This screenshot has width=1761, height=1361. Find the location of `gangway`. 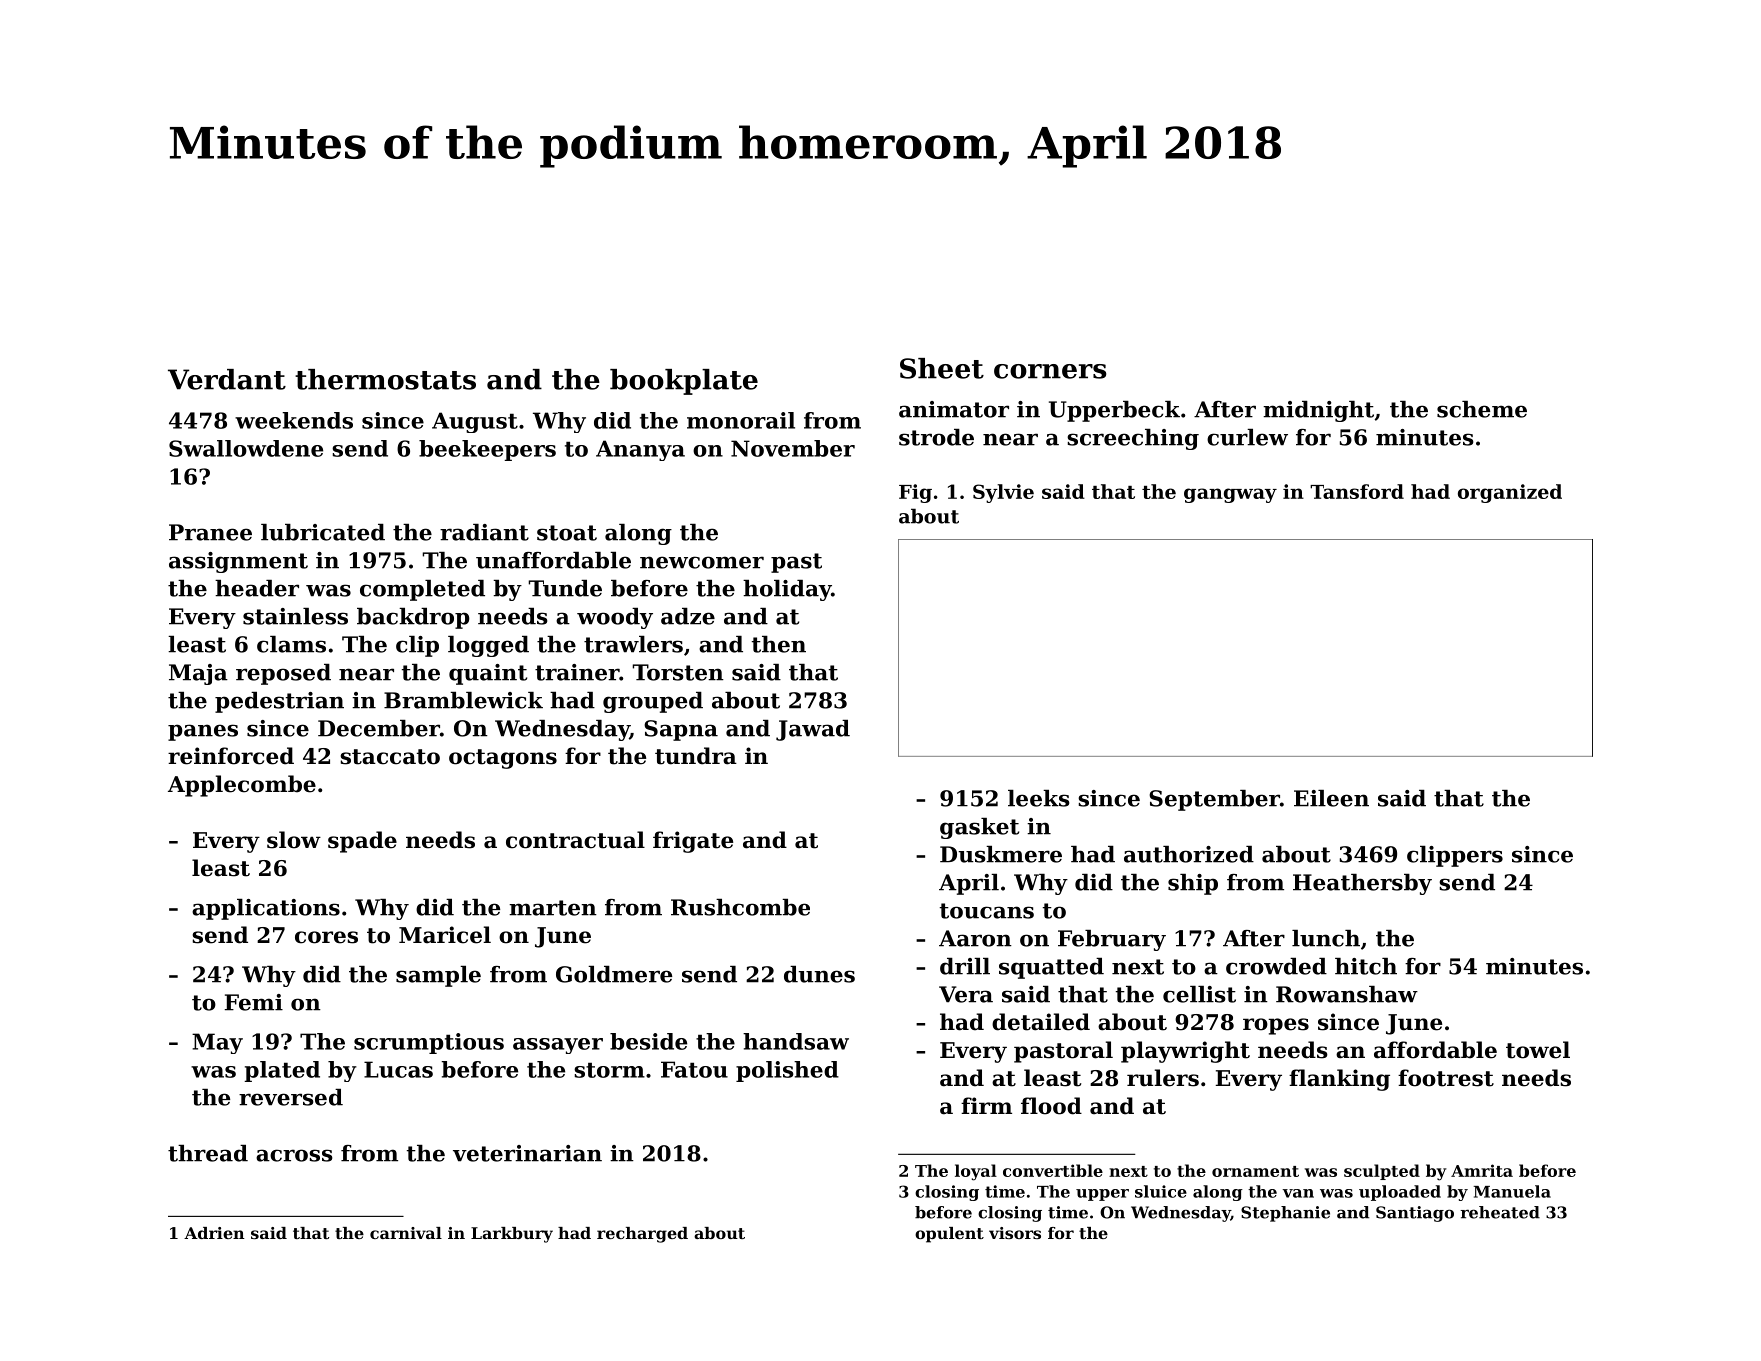

gangway is located at coordinates (1230, 495).
